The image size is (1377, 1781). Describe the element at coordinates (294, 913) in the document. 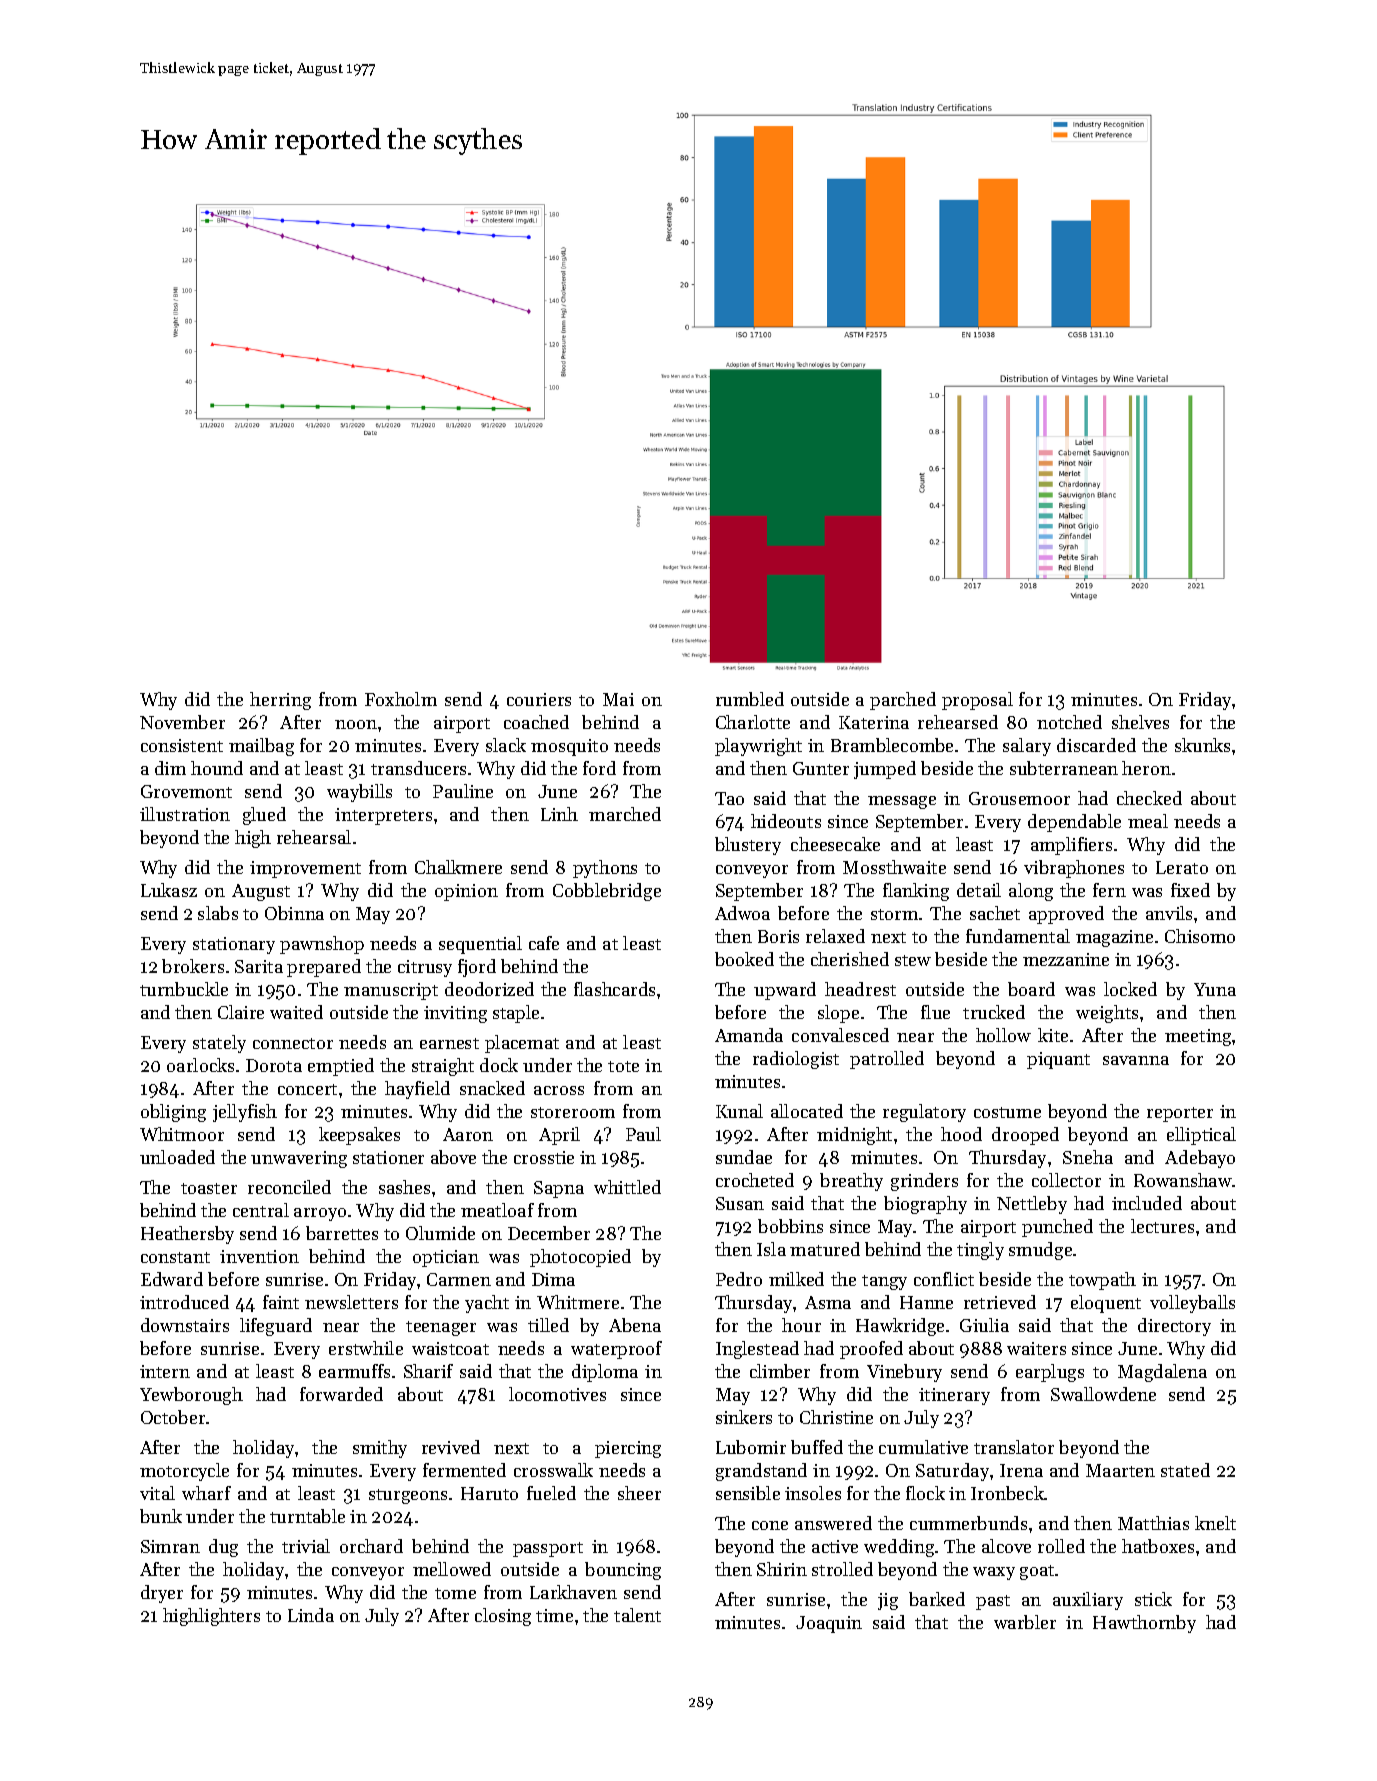

I see `Obinna` at that location.
